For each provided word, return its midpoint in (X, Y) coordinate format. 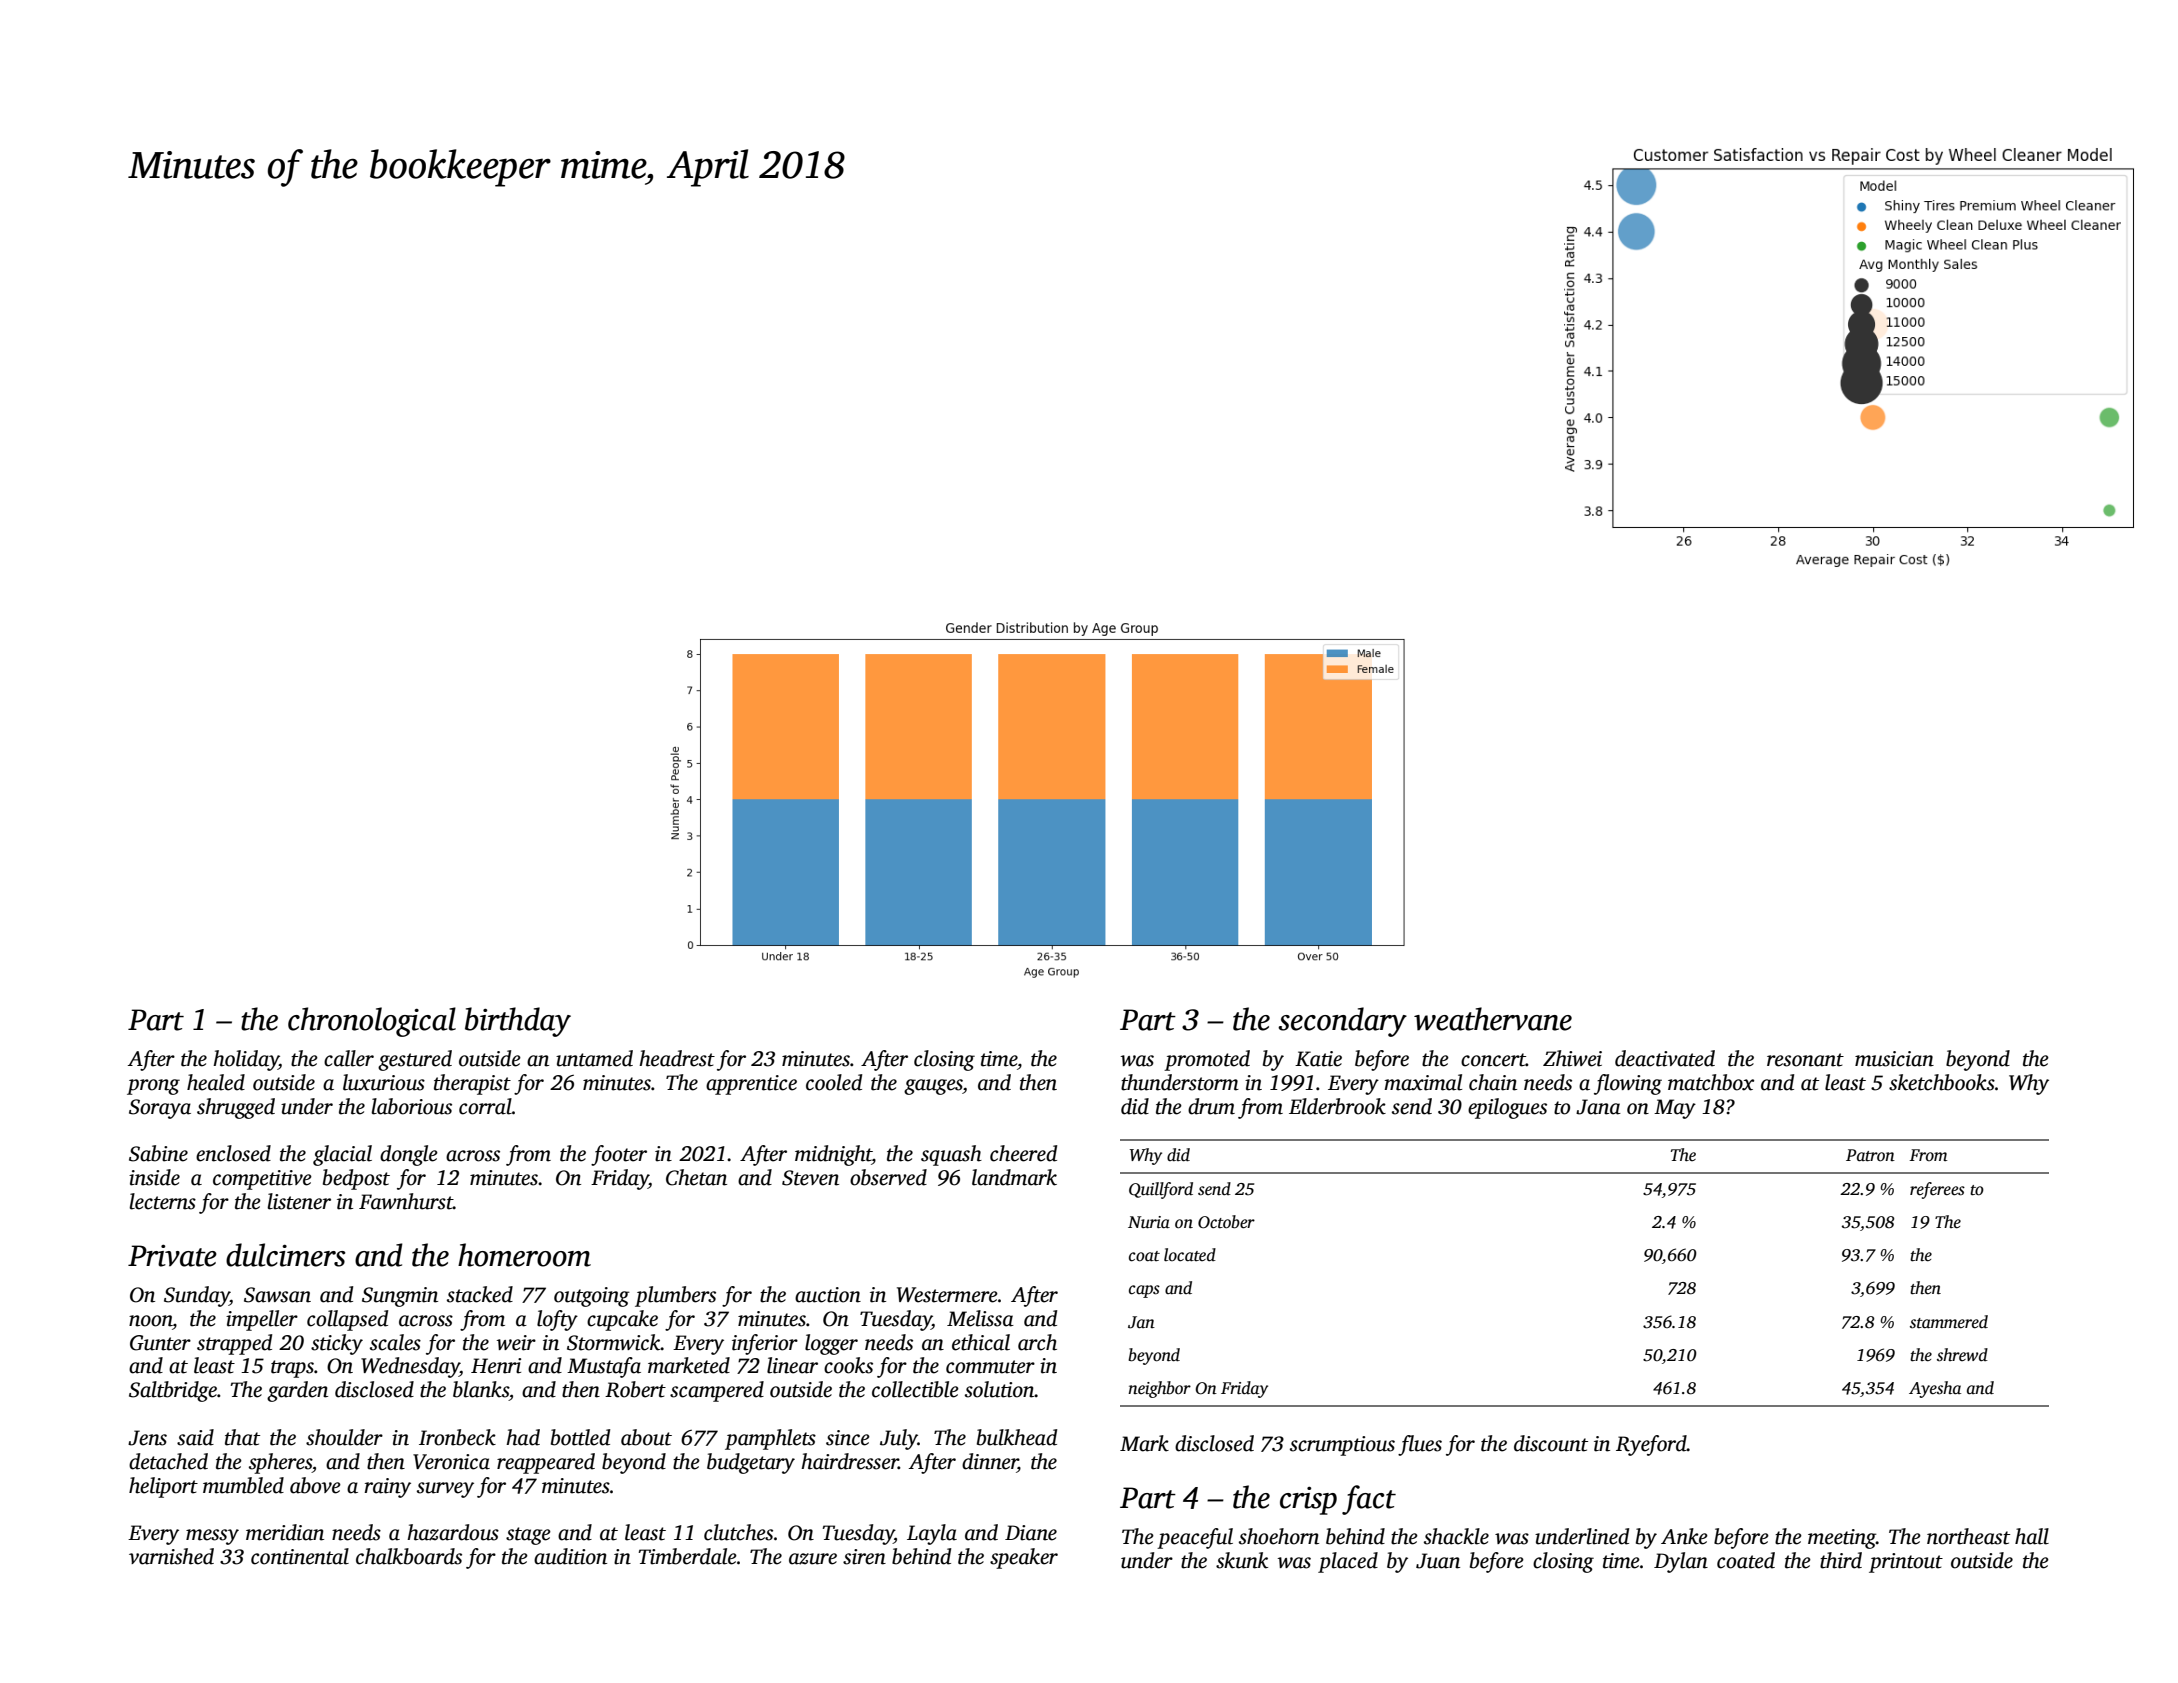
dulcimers (285, 1255)
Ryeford (1651, 1445)
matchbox (1711, 1082)
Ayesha (1935, 1389)
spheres (280, 1463)
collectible (915, 1389)
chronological (372, 1022)
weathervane (1493, 1019)
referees (1937, 1190)
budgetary (751, 1463)
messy (212, 1537)
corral (485, 1106)
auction (828, 1295)
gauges (933, 1087)
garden (297, 1391)
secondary (1342, 1022)
